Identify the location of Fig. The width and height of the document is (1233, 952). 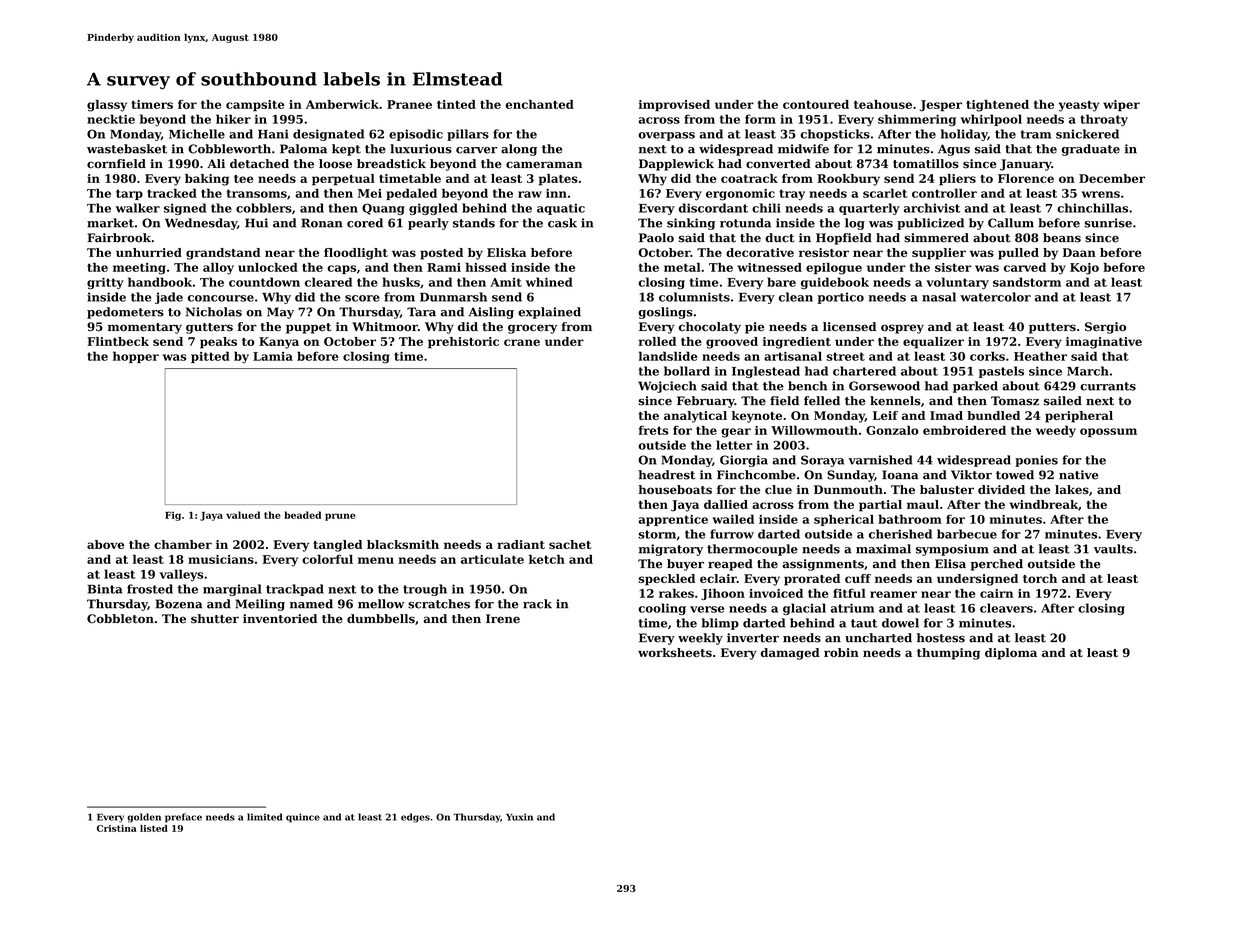
(173, 516).
